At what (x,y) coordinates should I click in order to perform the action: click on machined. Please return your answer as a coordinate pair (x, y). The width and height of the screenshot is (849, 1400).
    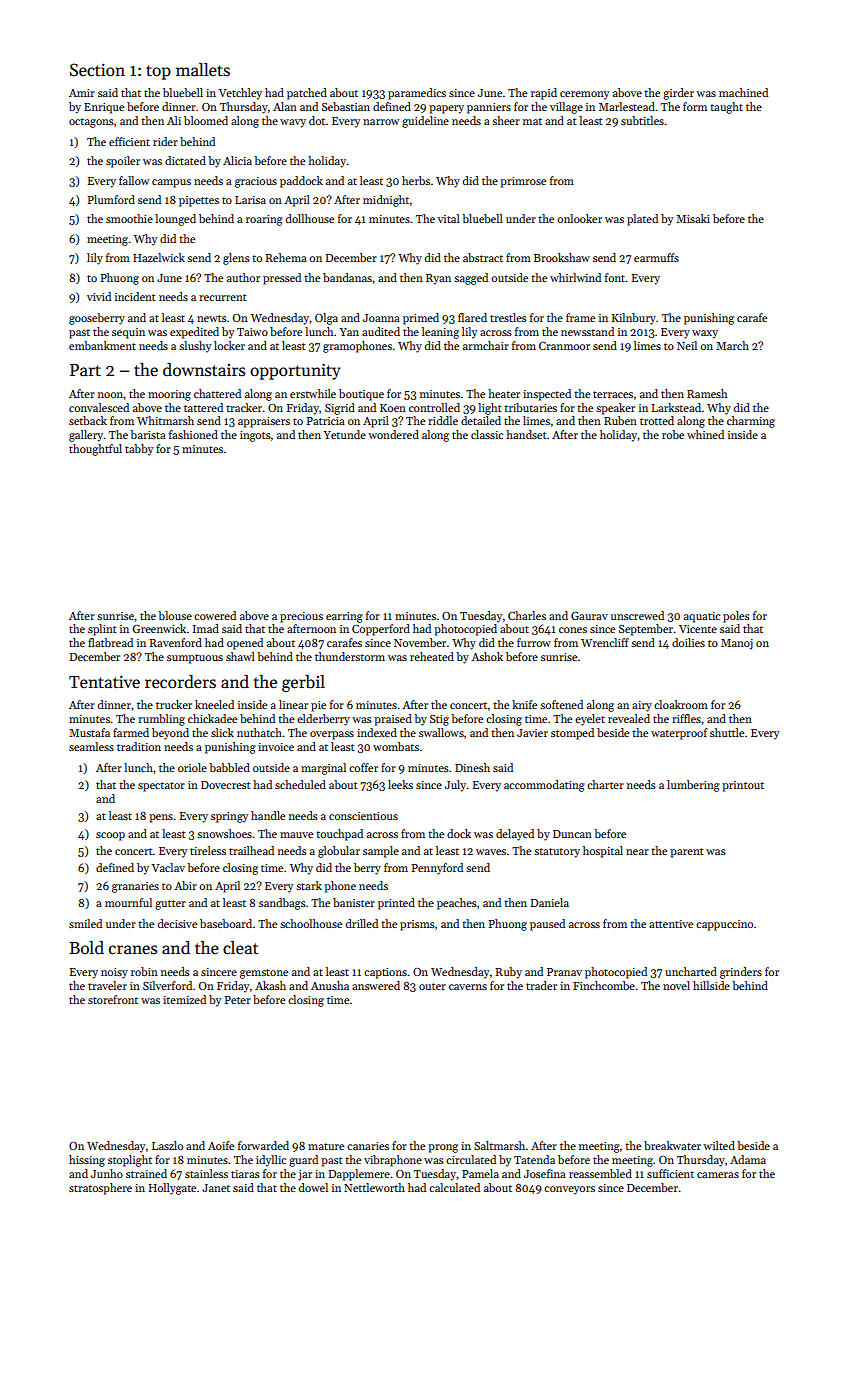
    Looking at the image, I should click on (743, 92).
